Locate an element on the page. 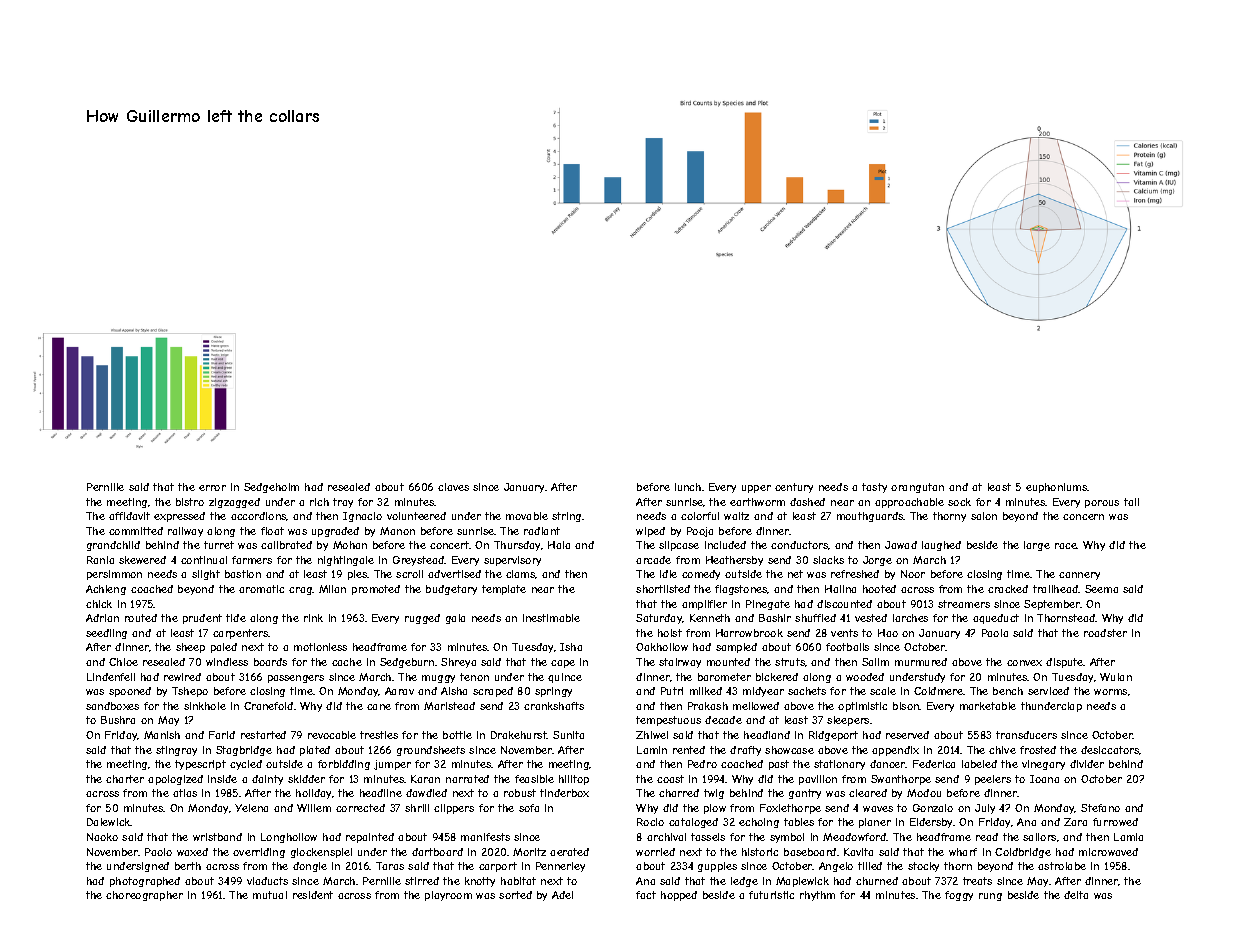  playroom is located at coordinates (448, 896).
